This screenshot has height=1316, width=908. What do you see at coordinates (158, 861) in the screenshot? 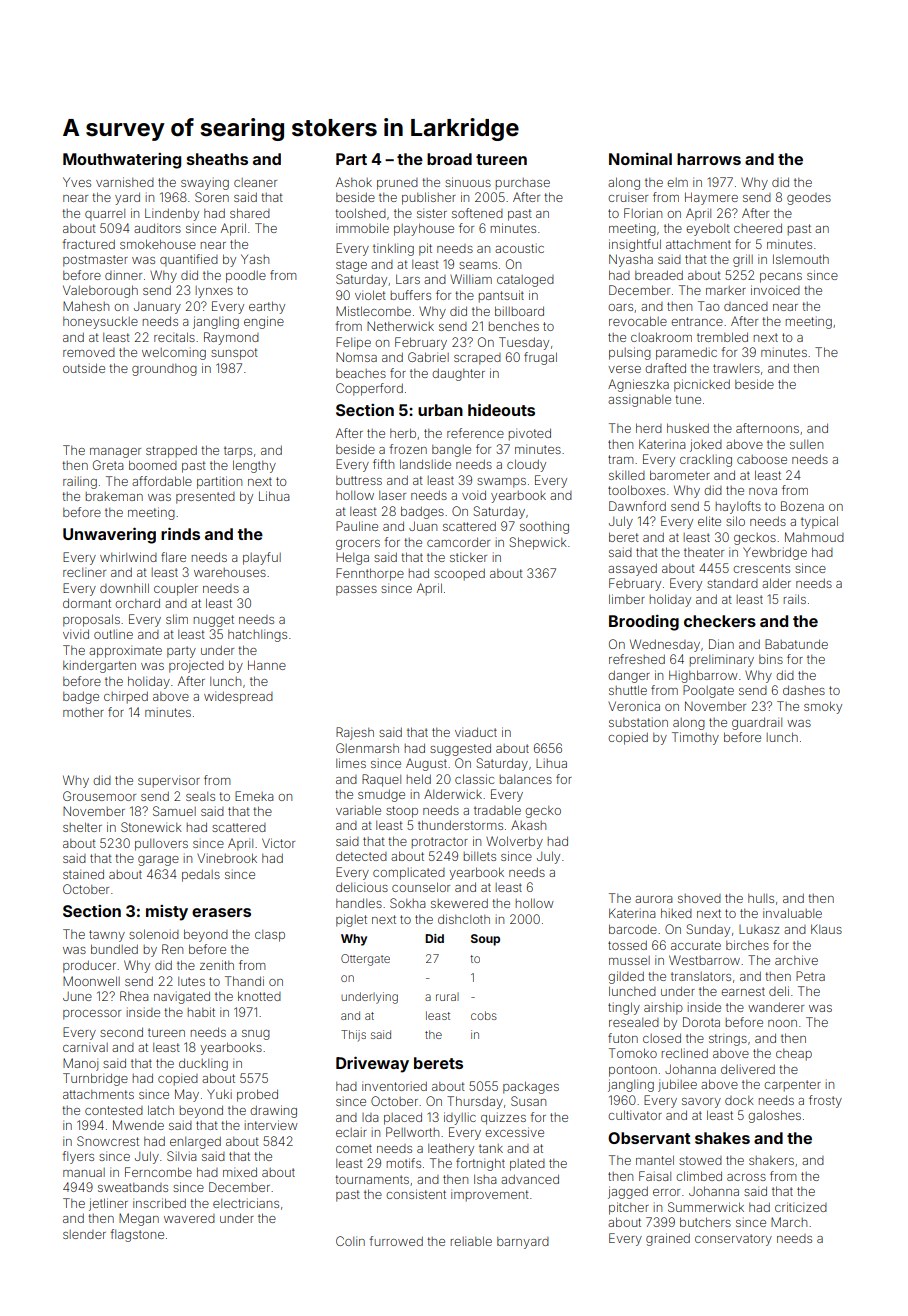
I see `garage` at bounding box center [158, 861].
